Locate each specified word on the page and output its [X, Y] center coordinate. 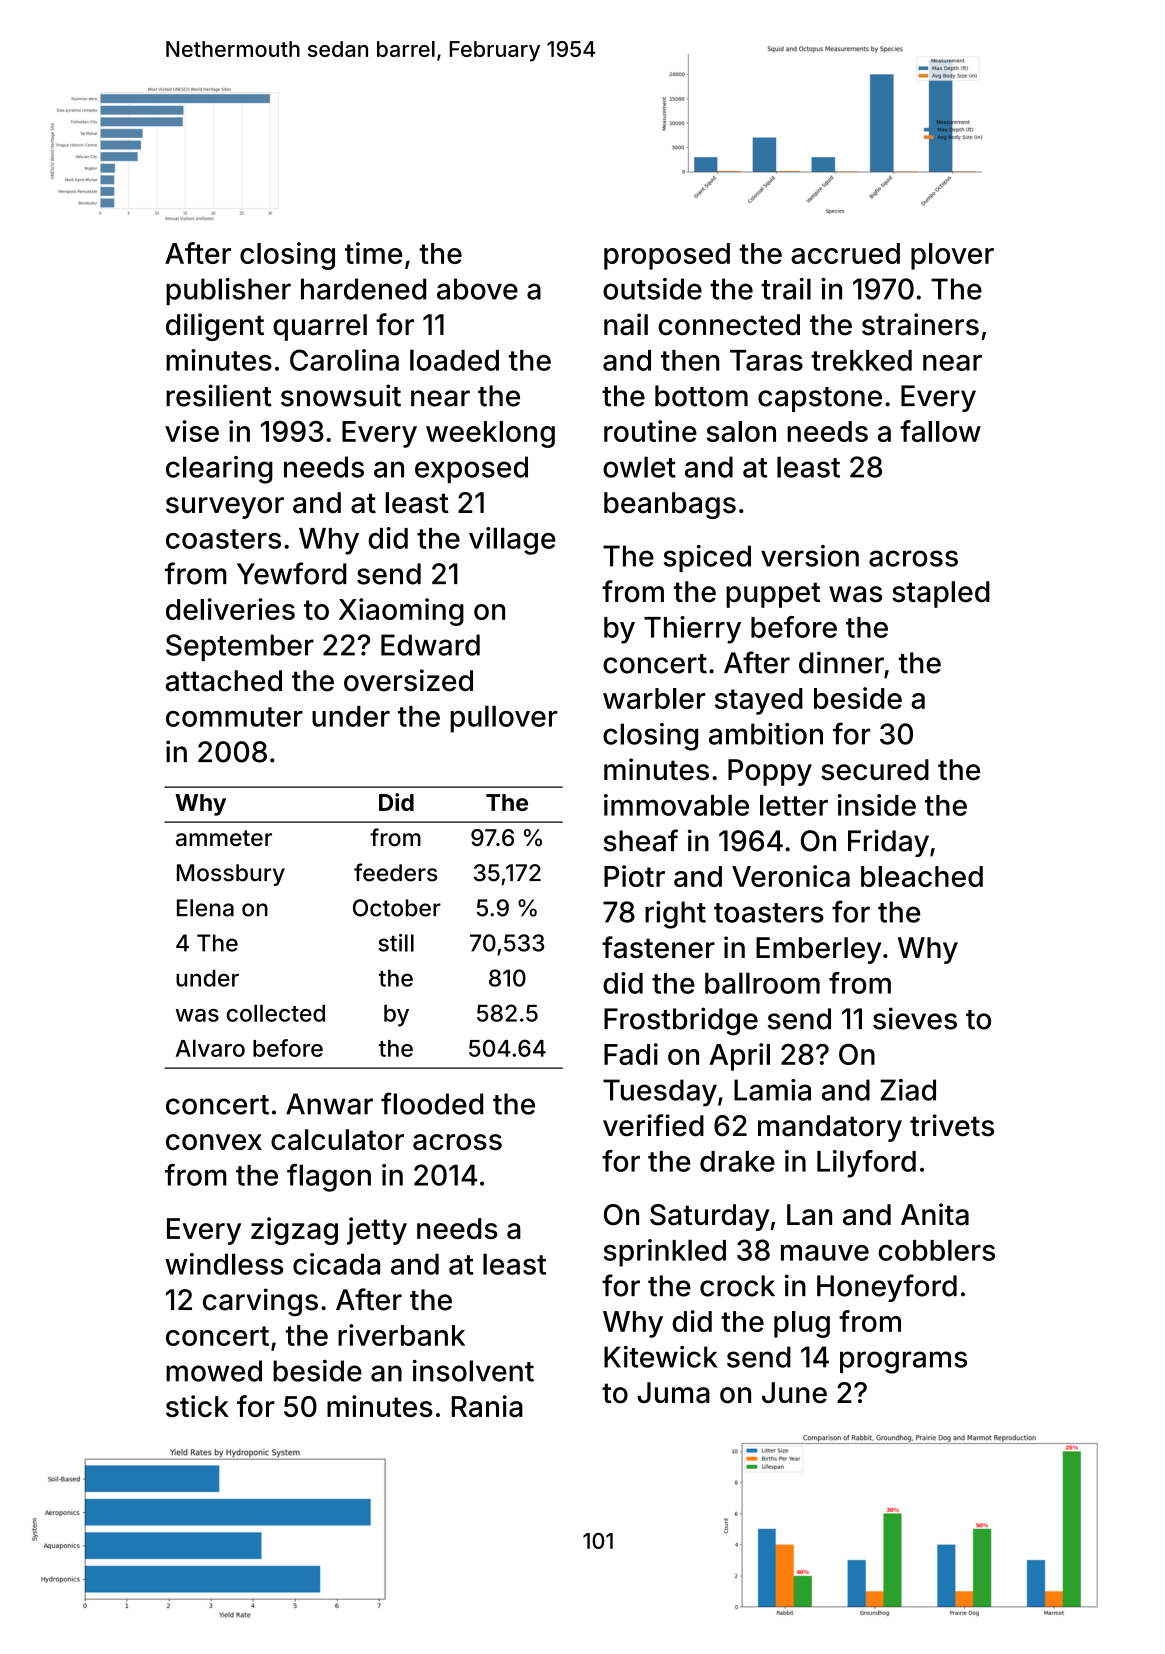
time [373, 253]
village [512, 541]
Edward [430, 645]
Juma [673, 1393]
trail [786, 289]
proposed [667, 256]
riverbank [401, 1335]
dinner [841, 662]
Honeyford [887, 1288]
